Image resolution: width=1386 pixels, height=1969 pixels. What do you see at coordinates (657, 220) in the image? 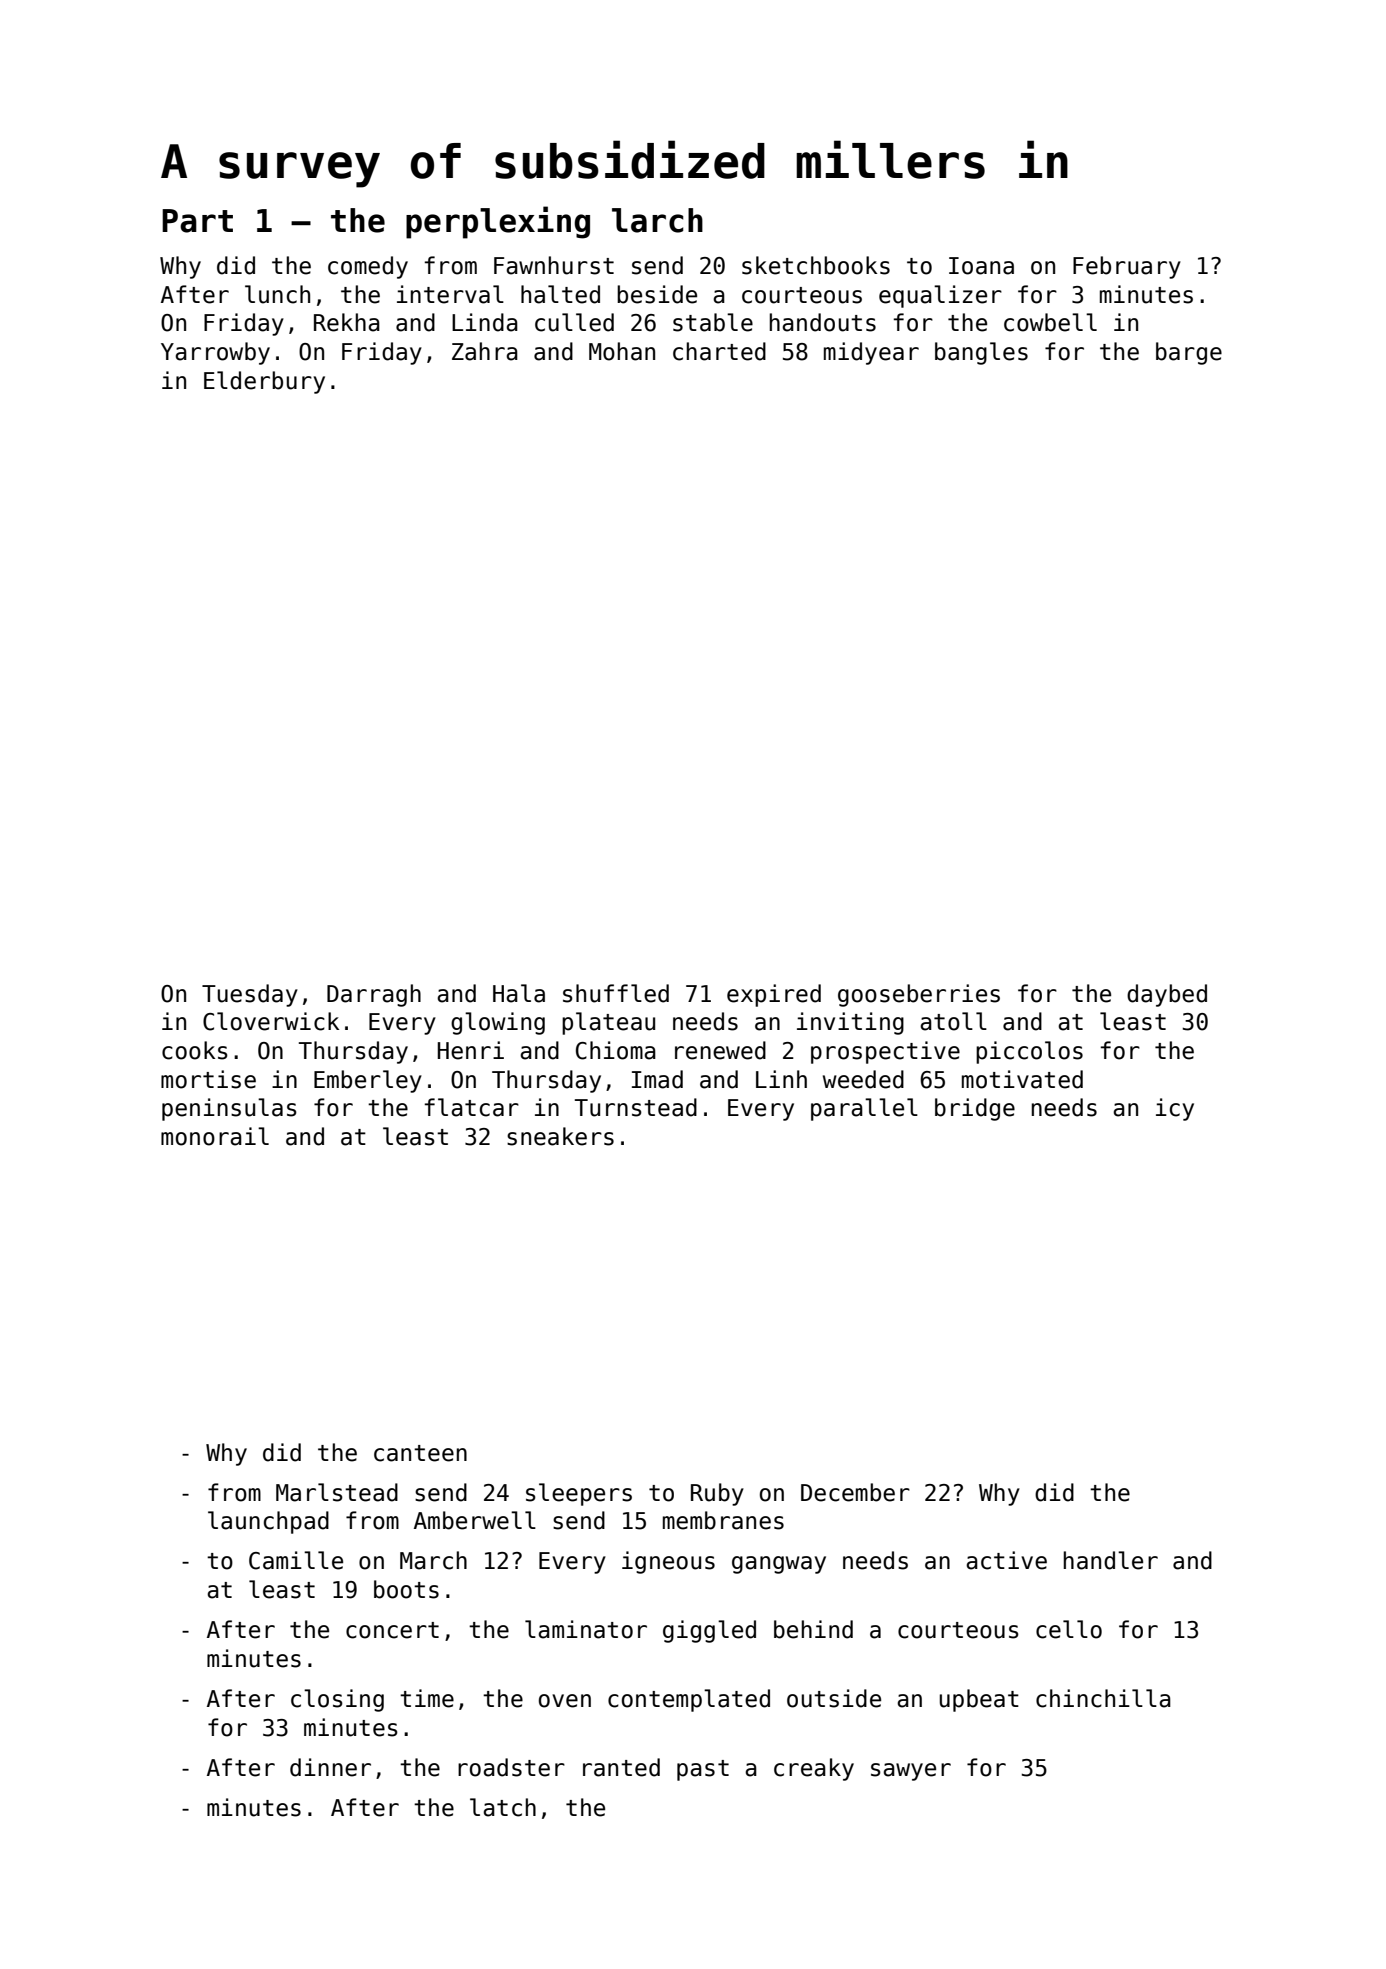
I see `larch` at bounding box center [657, 220].
